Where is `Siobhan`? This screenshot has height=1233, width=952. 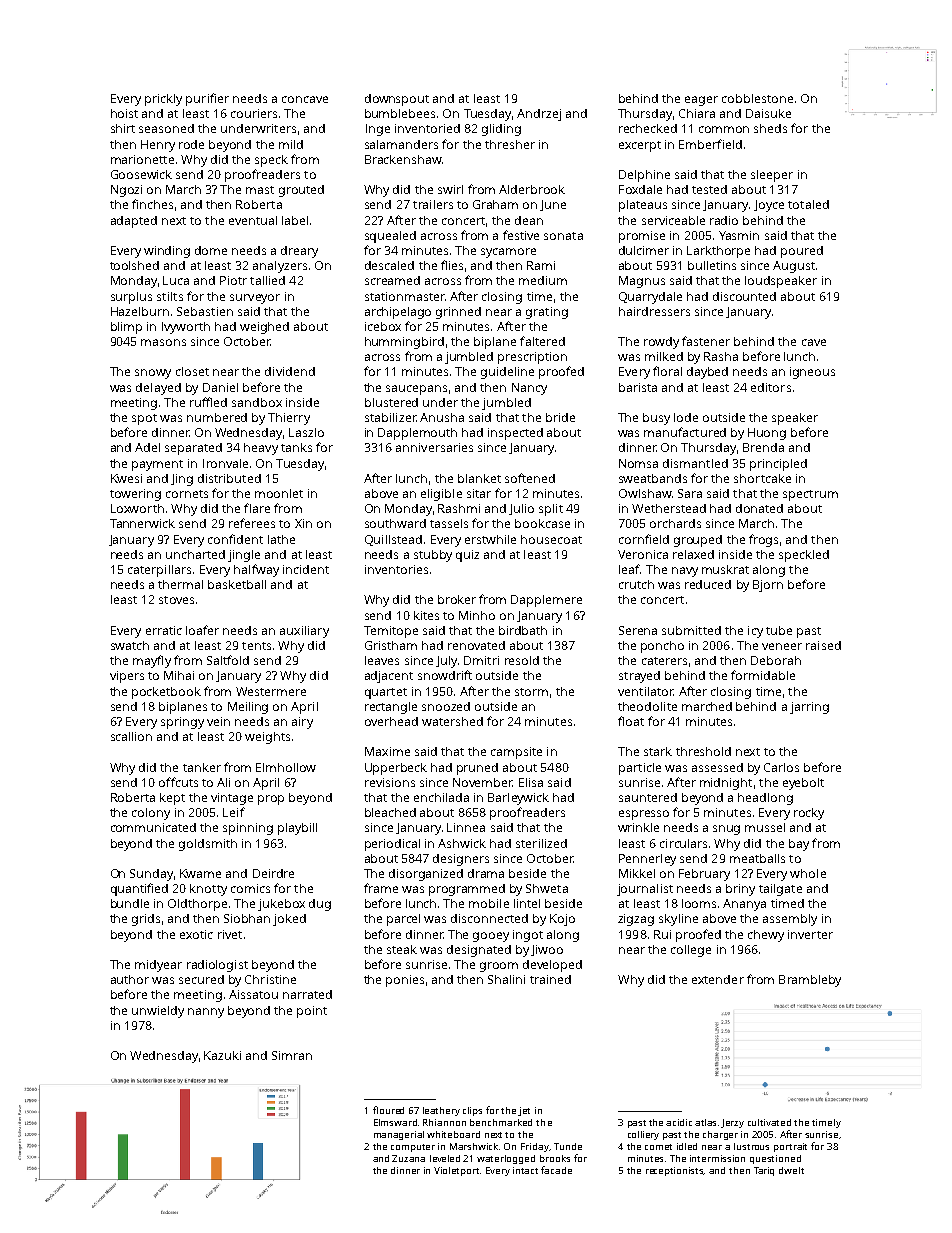 Siobhan is located at coordinates (247, 918).
